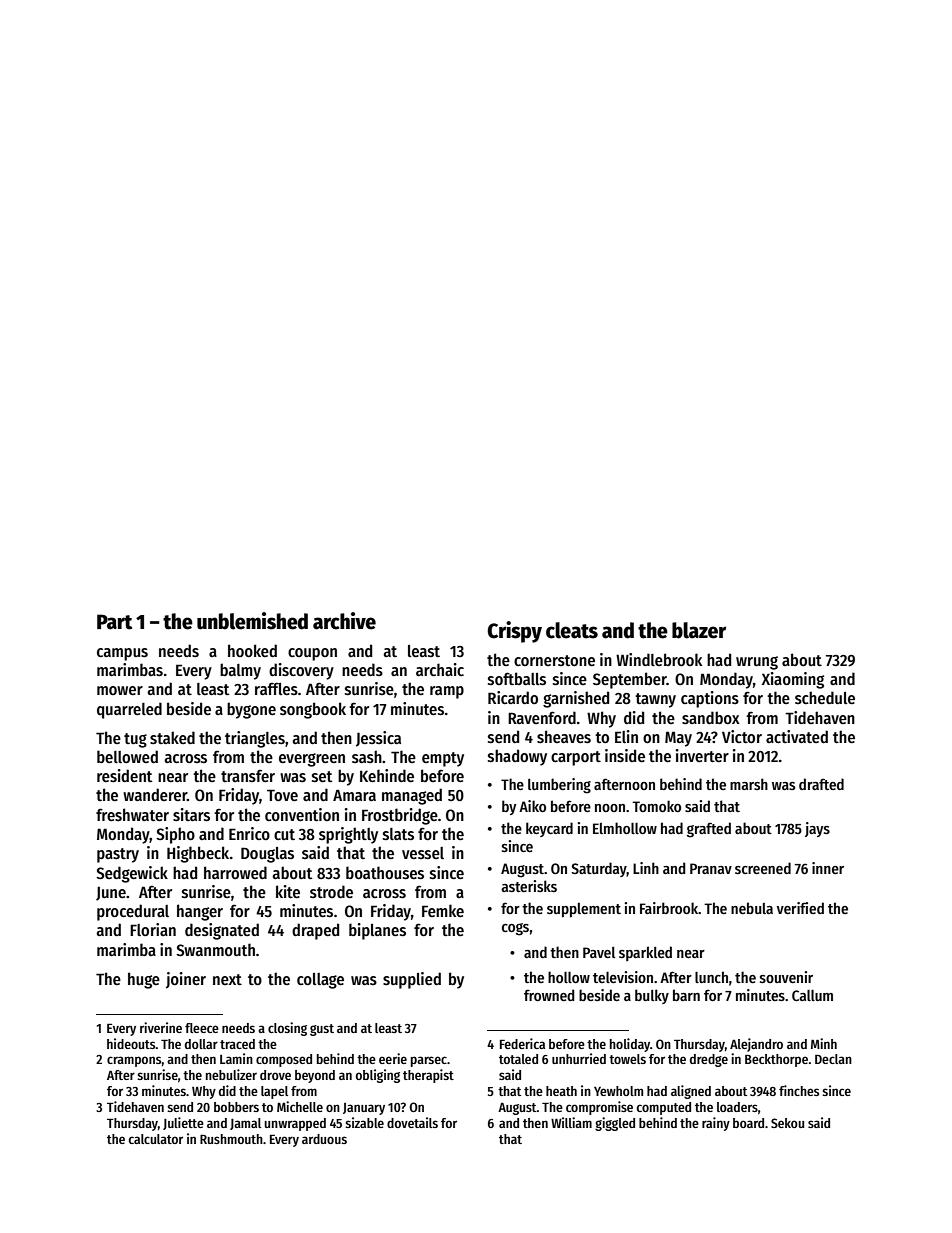  I want to click on arduous, so click(324, 1139).
